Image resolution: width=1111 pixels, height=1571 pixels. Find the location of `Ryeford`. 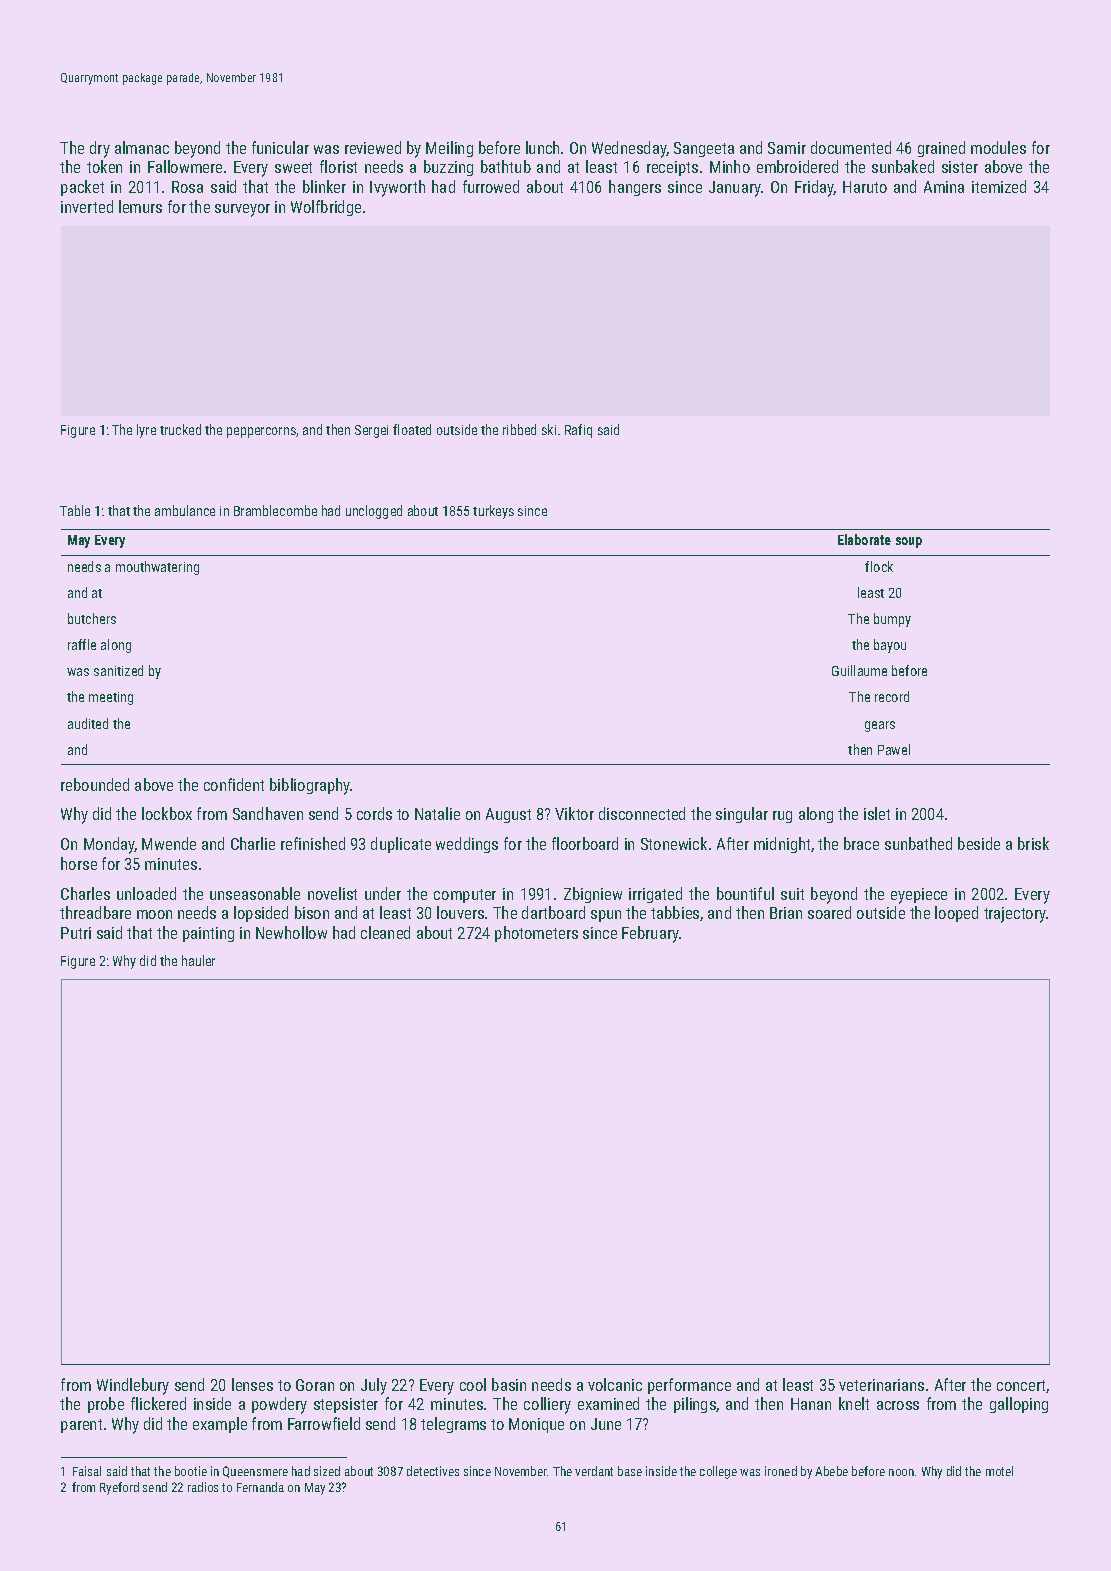

Ryeford is located at coordinates (119, 1488).
